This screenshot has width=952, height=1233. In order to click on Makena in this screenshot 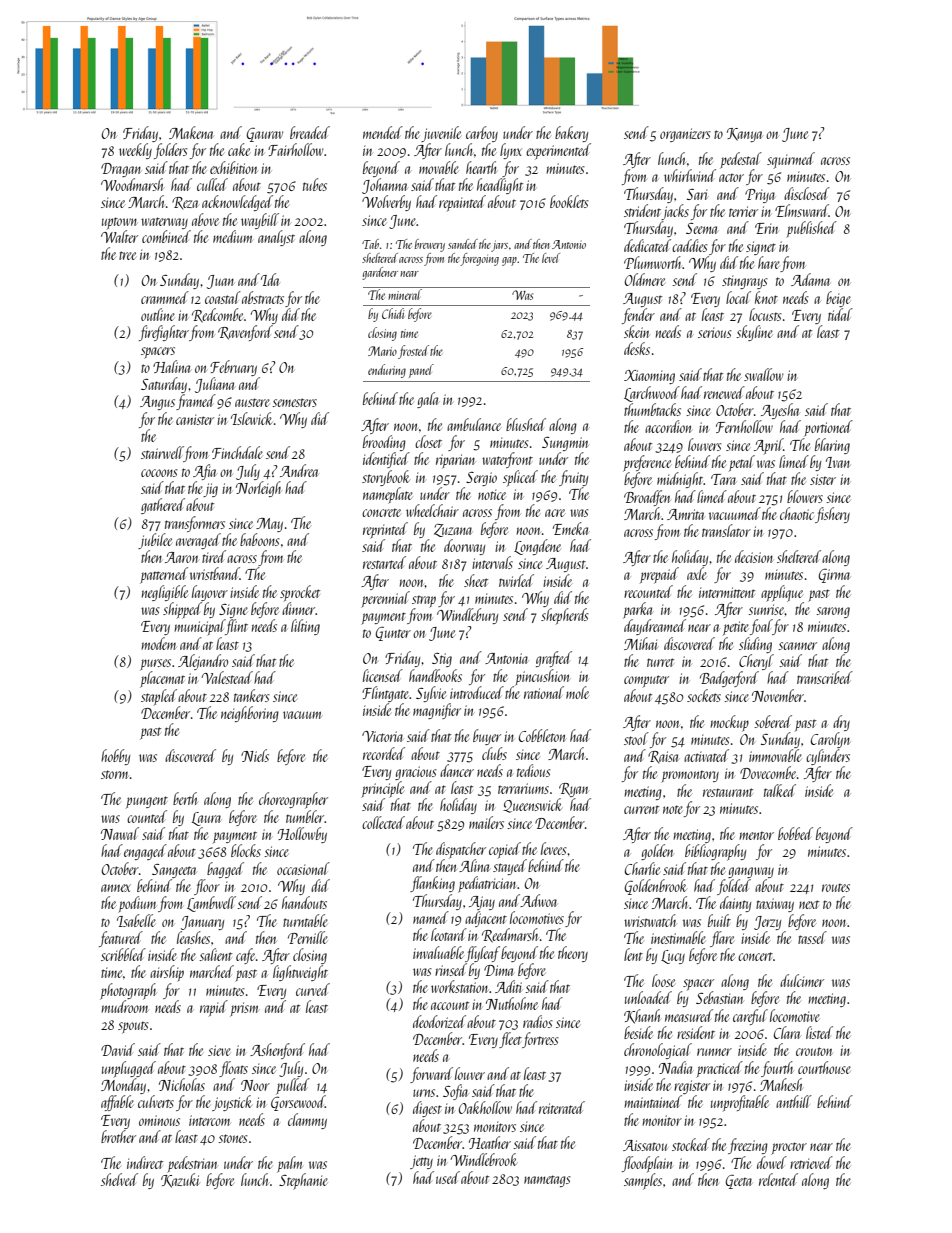, I will do `click(191, 132)`.
